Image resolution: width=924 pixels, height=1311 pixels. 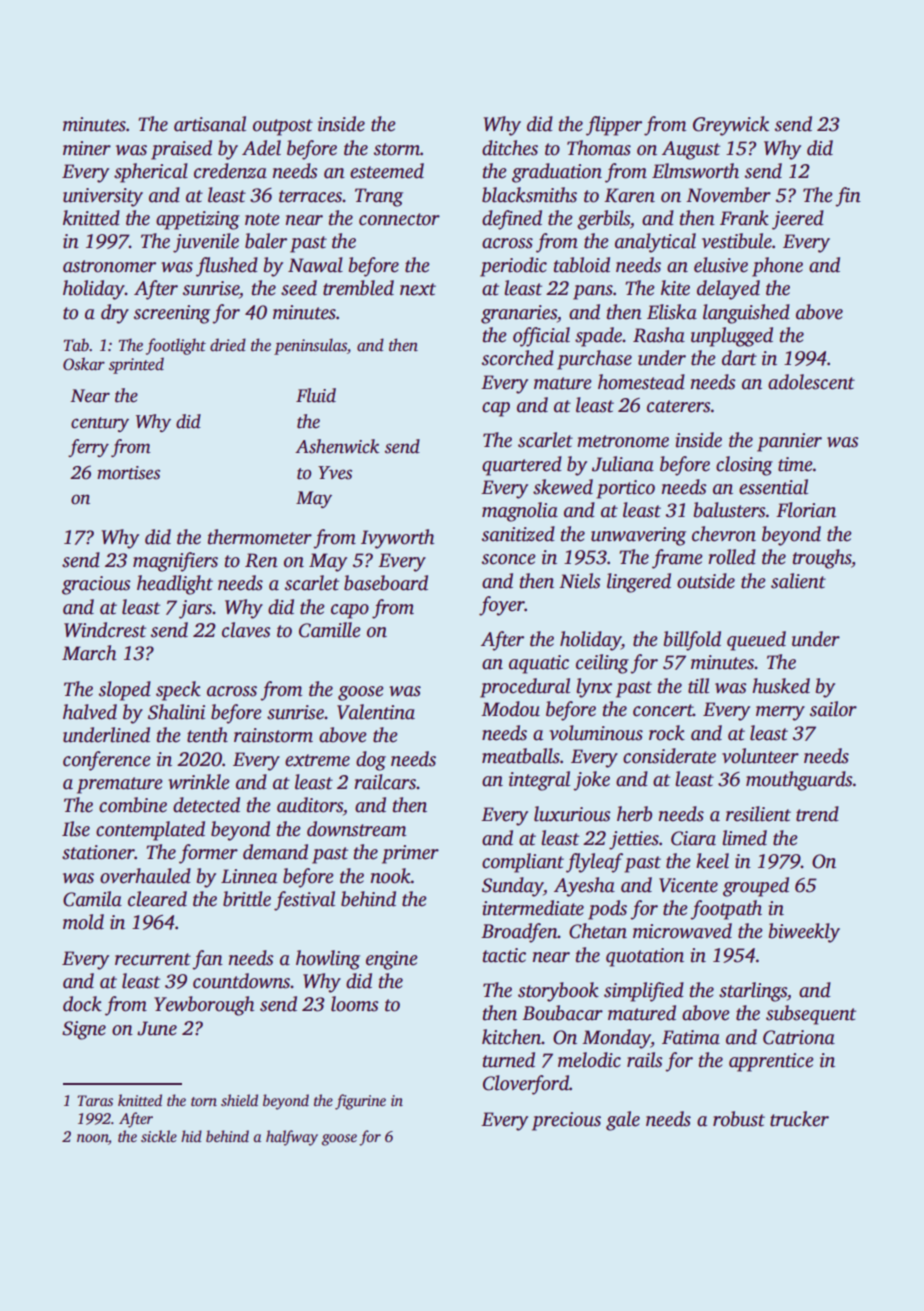 I want to click on footpath, so click(x=726, y=910).
